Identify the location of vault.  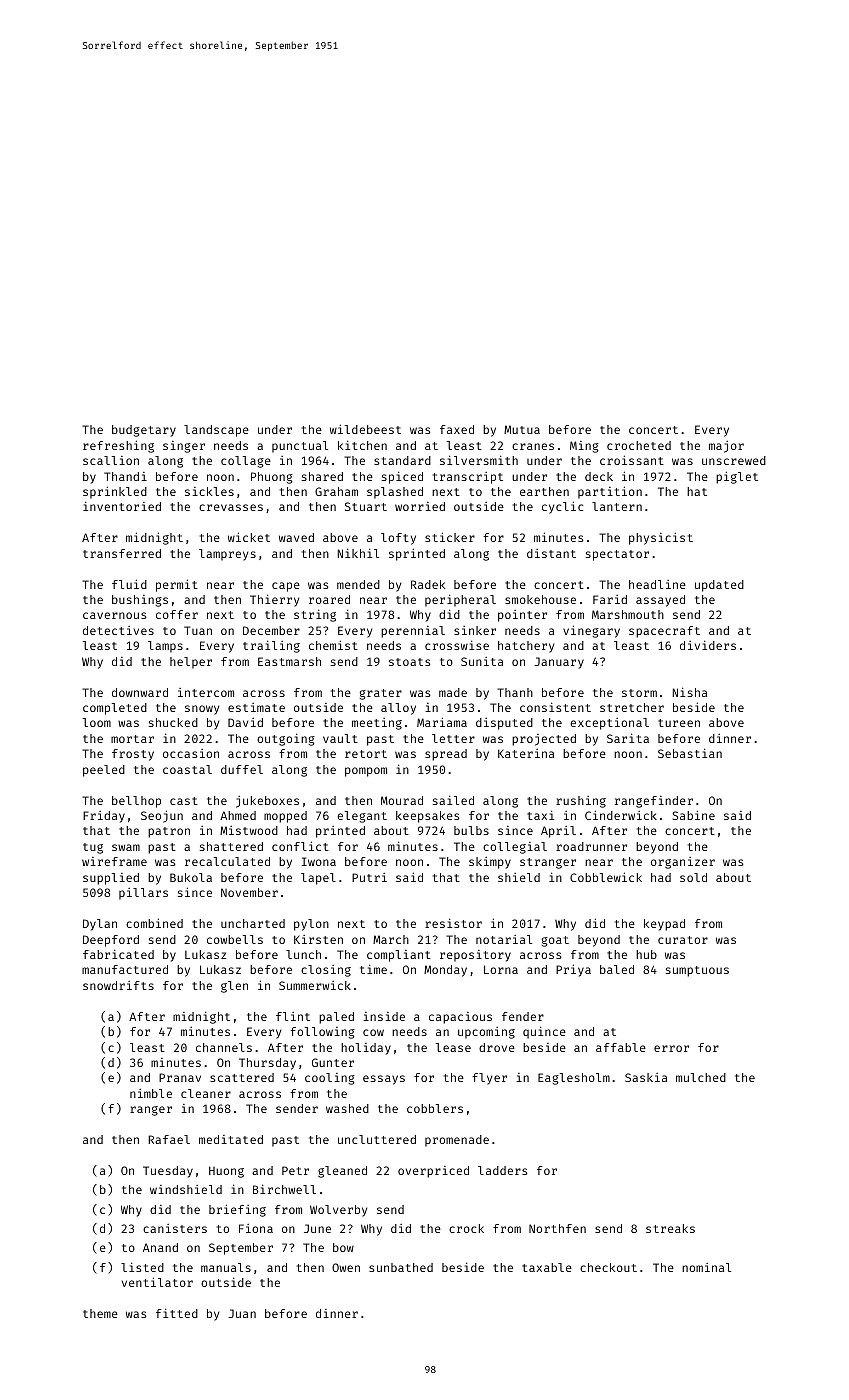
(340, 738).
